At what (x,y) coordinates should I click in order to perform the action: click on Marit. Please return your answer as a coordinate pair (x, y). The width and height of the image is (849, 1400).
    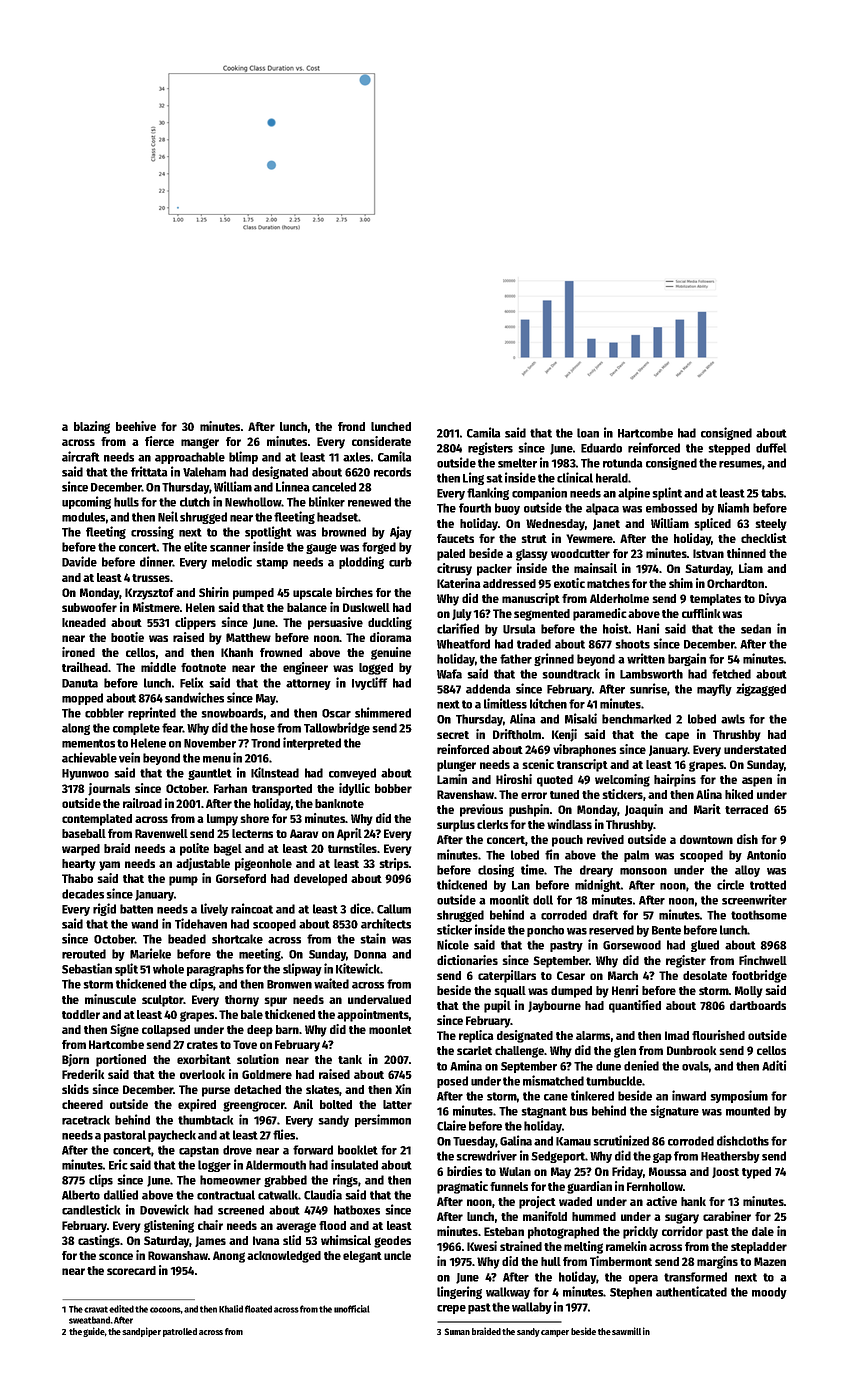
    Looking at the image, I should click on (707, 809).
